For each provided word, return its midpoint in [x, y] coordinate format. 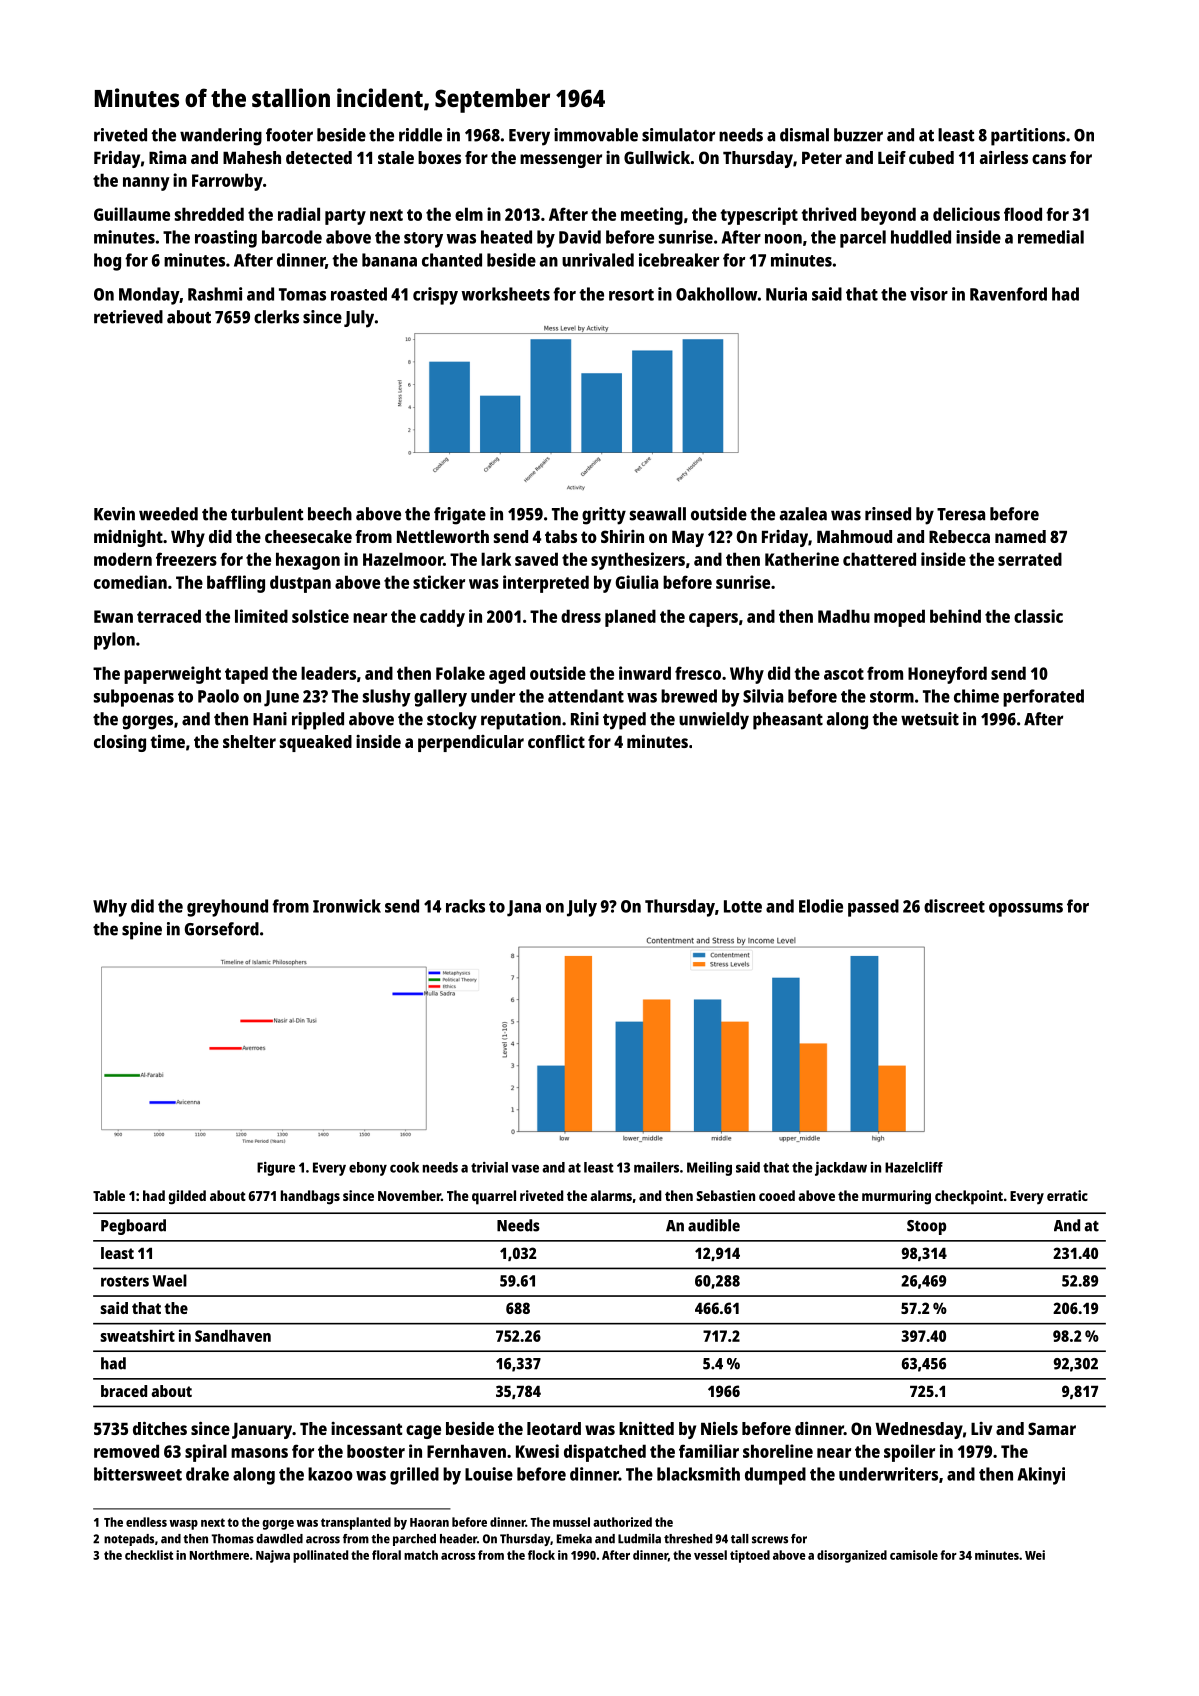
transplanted [356, 1523]
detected [319, 157]
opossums [1026, 910]
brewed [689, 696]
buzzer [858, 135]
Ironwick [347, 906]
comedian [130, 582]
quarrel [494, 1197]
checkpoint [969, 1197]
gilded [187, 1197]
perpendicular [471, 743]
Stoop [926, 1227]
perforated [1043, 698]
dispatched [605, 1453]
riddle [420, 135]
